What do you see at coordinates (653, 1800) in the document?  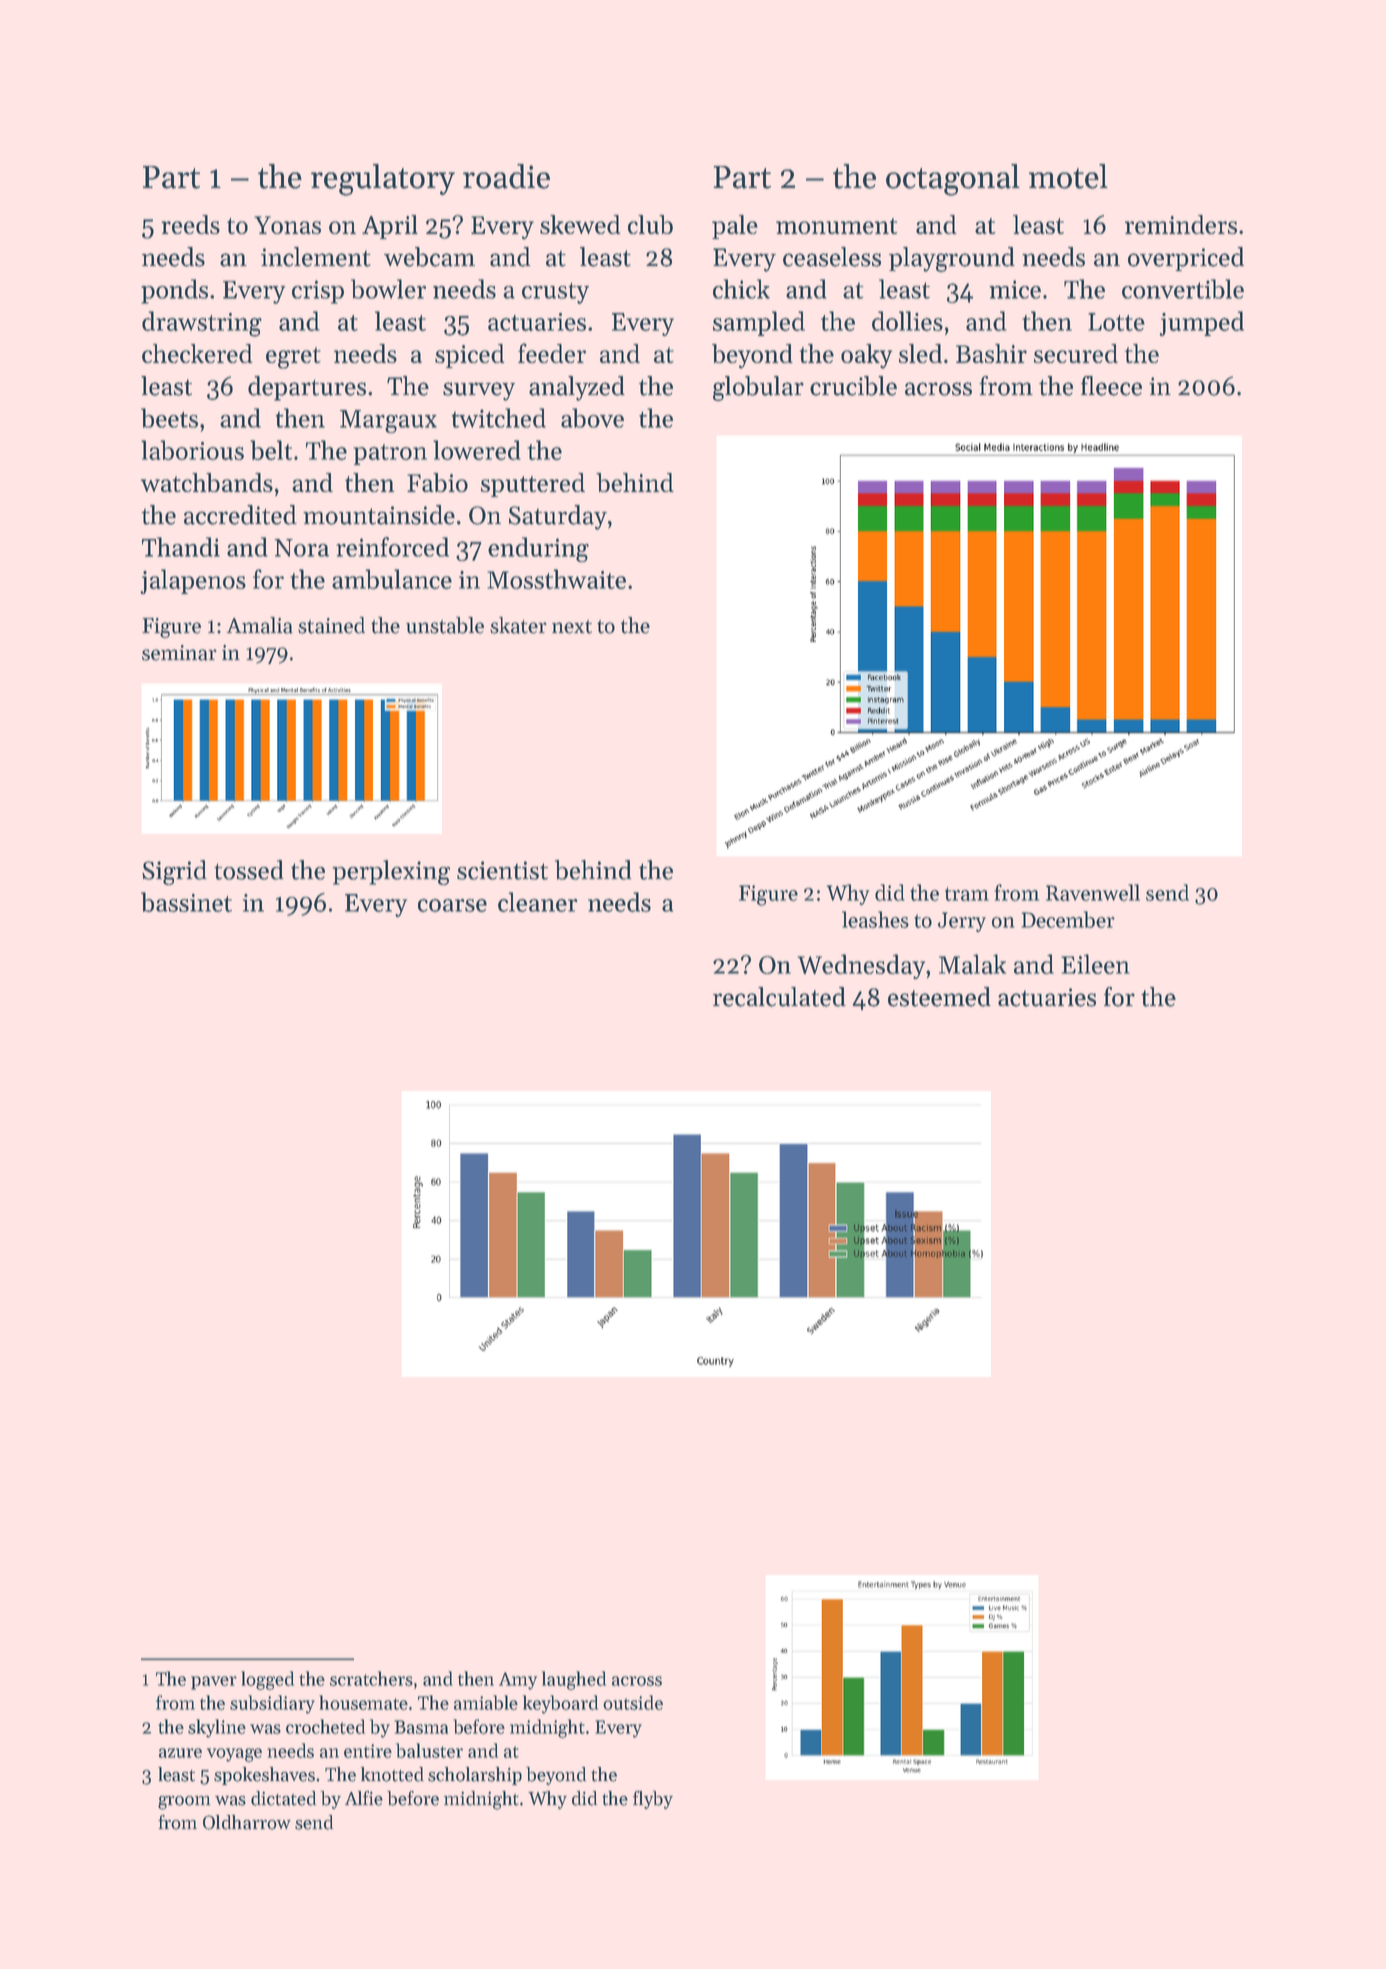 I see `flyby` at bounding box center [653, 1800].
